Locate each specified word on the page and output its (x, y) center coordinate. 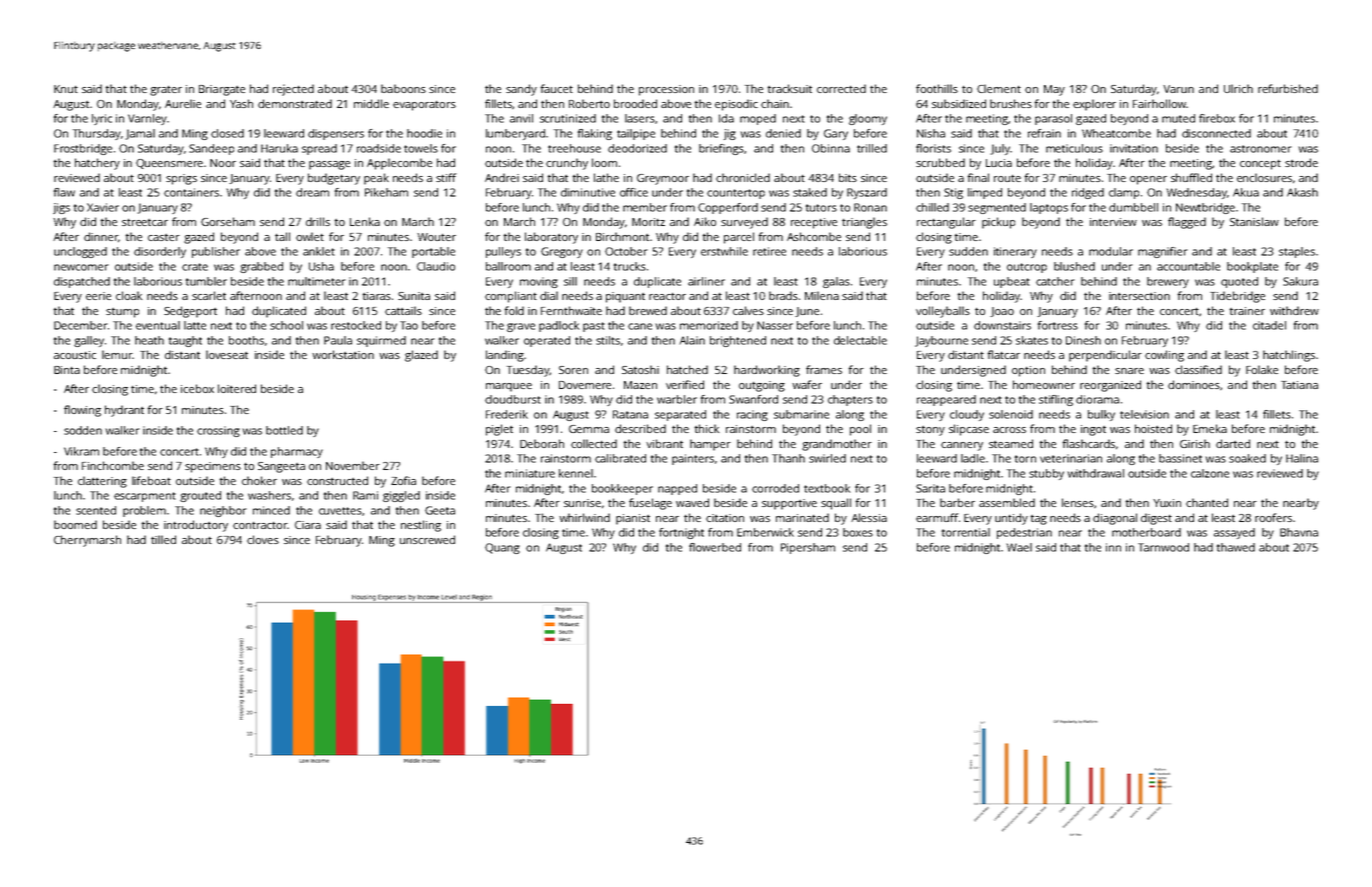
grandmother (837, 445)
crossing (218, 431)
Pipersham (808, 548)
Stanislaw (1254, 221)
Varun (1178, 89)
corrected (841, 88)
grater (166, 91)
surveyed (744, 223)
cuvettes (340, 511)
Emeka (1210, 428)
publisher (216, 252)
